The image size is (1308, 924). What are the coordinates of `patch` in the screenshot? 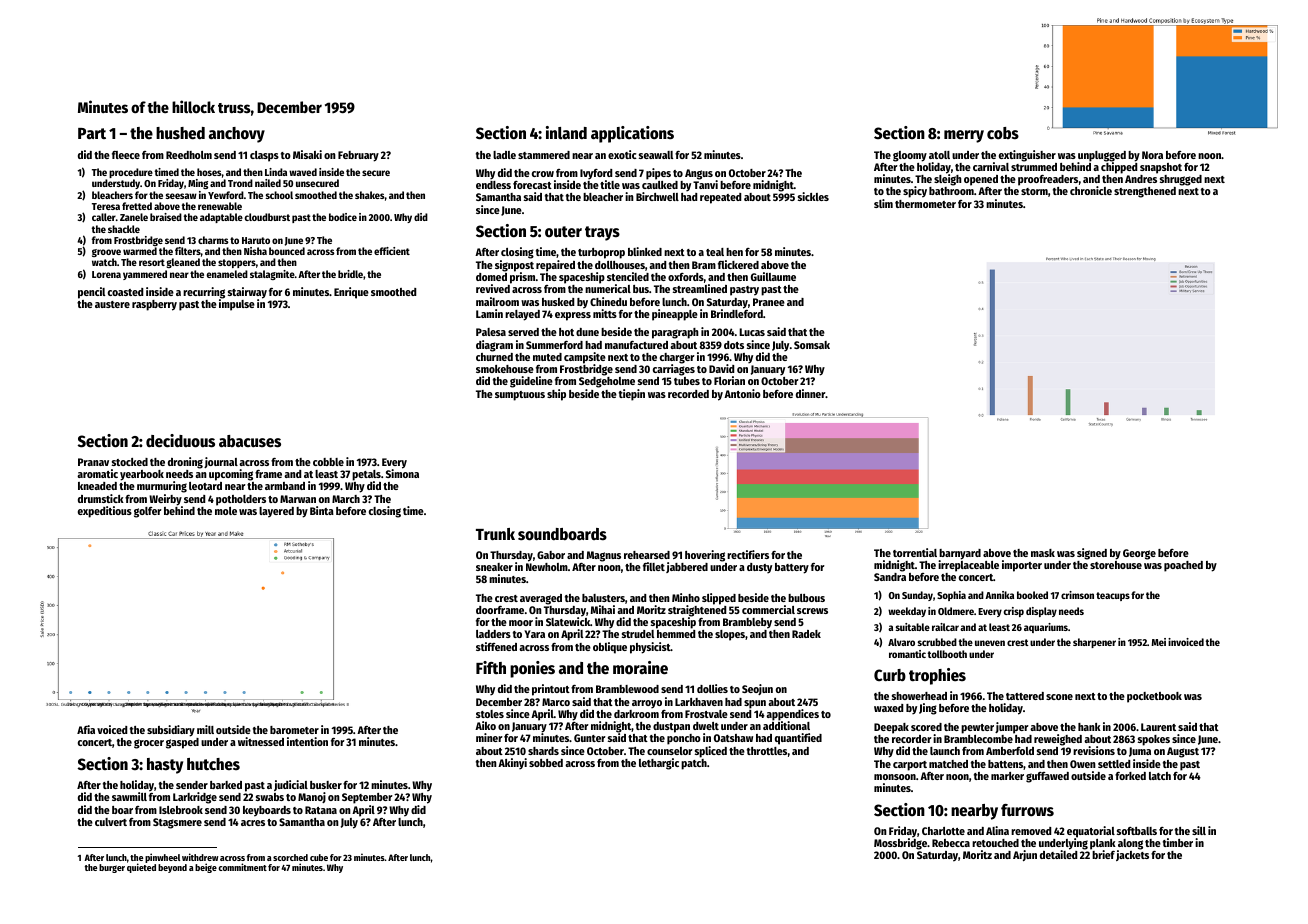 It's located at (694, 764).
